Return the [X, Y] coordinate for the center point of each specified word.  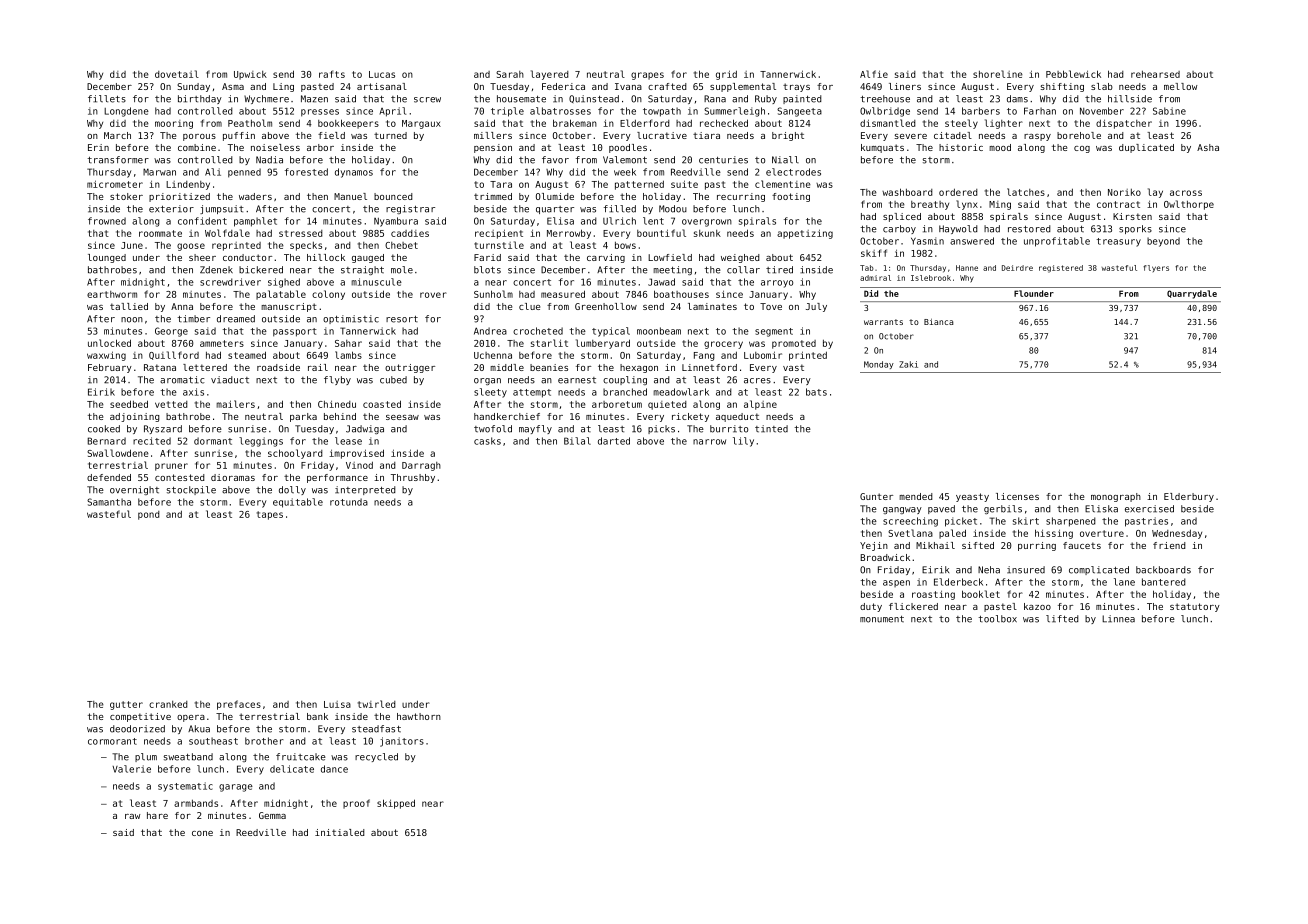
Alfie [874, 74]
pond [149, 515]
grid [726, 75]
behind [340, 416]
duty [871, 607]
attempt [532, 393]
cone [202, 833]
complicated [1099, 570]
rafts [332, 74]
